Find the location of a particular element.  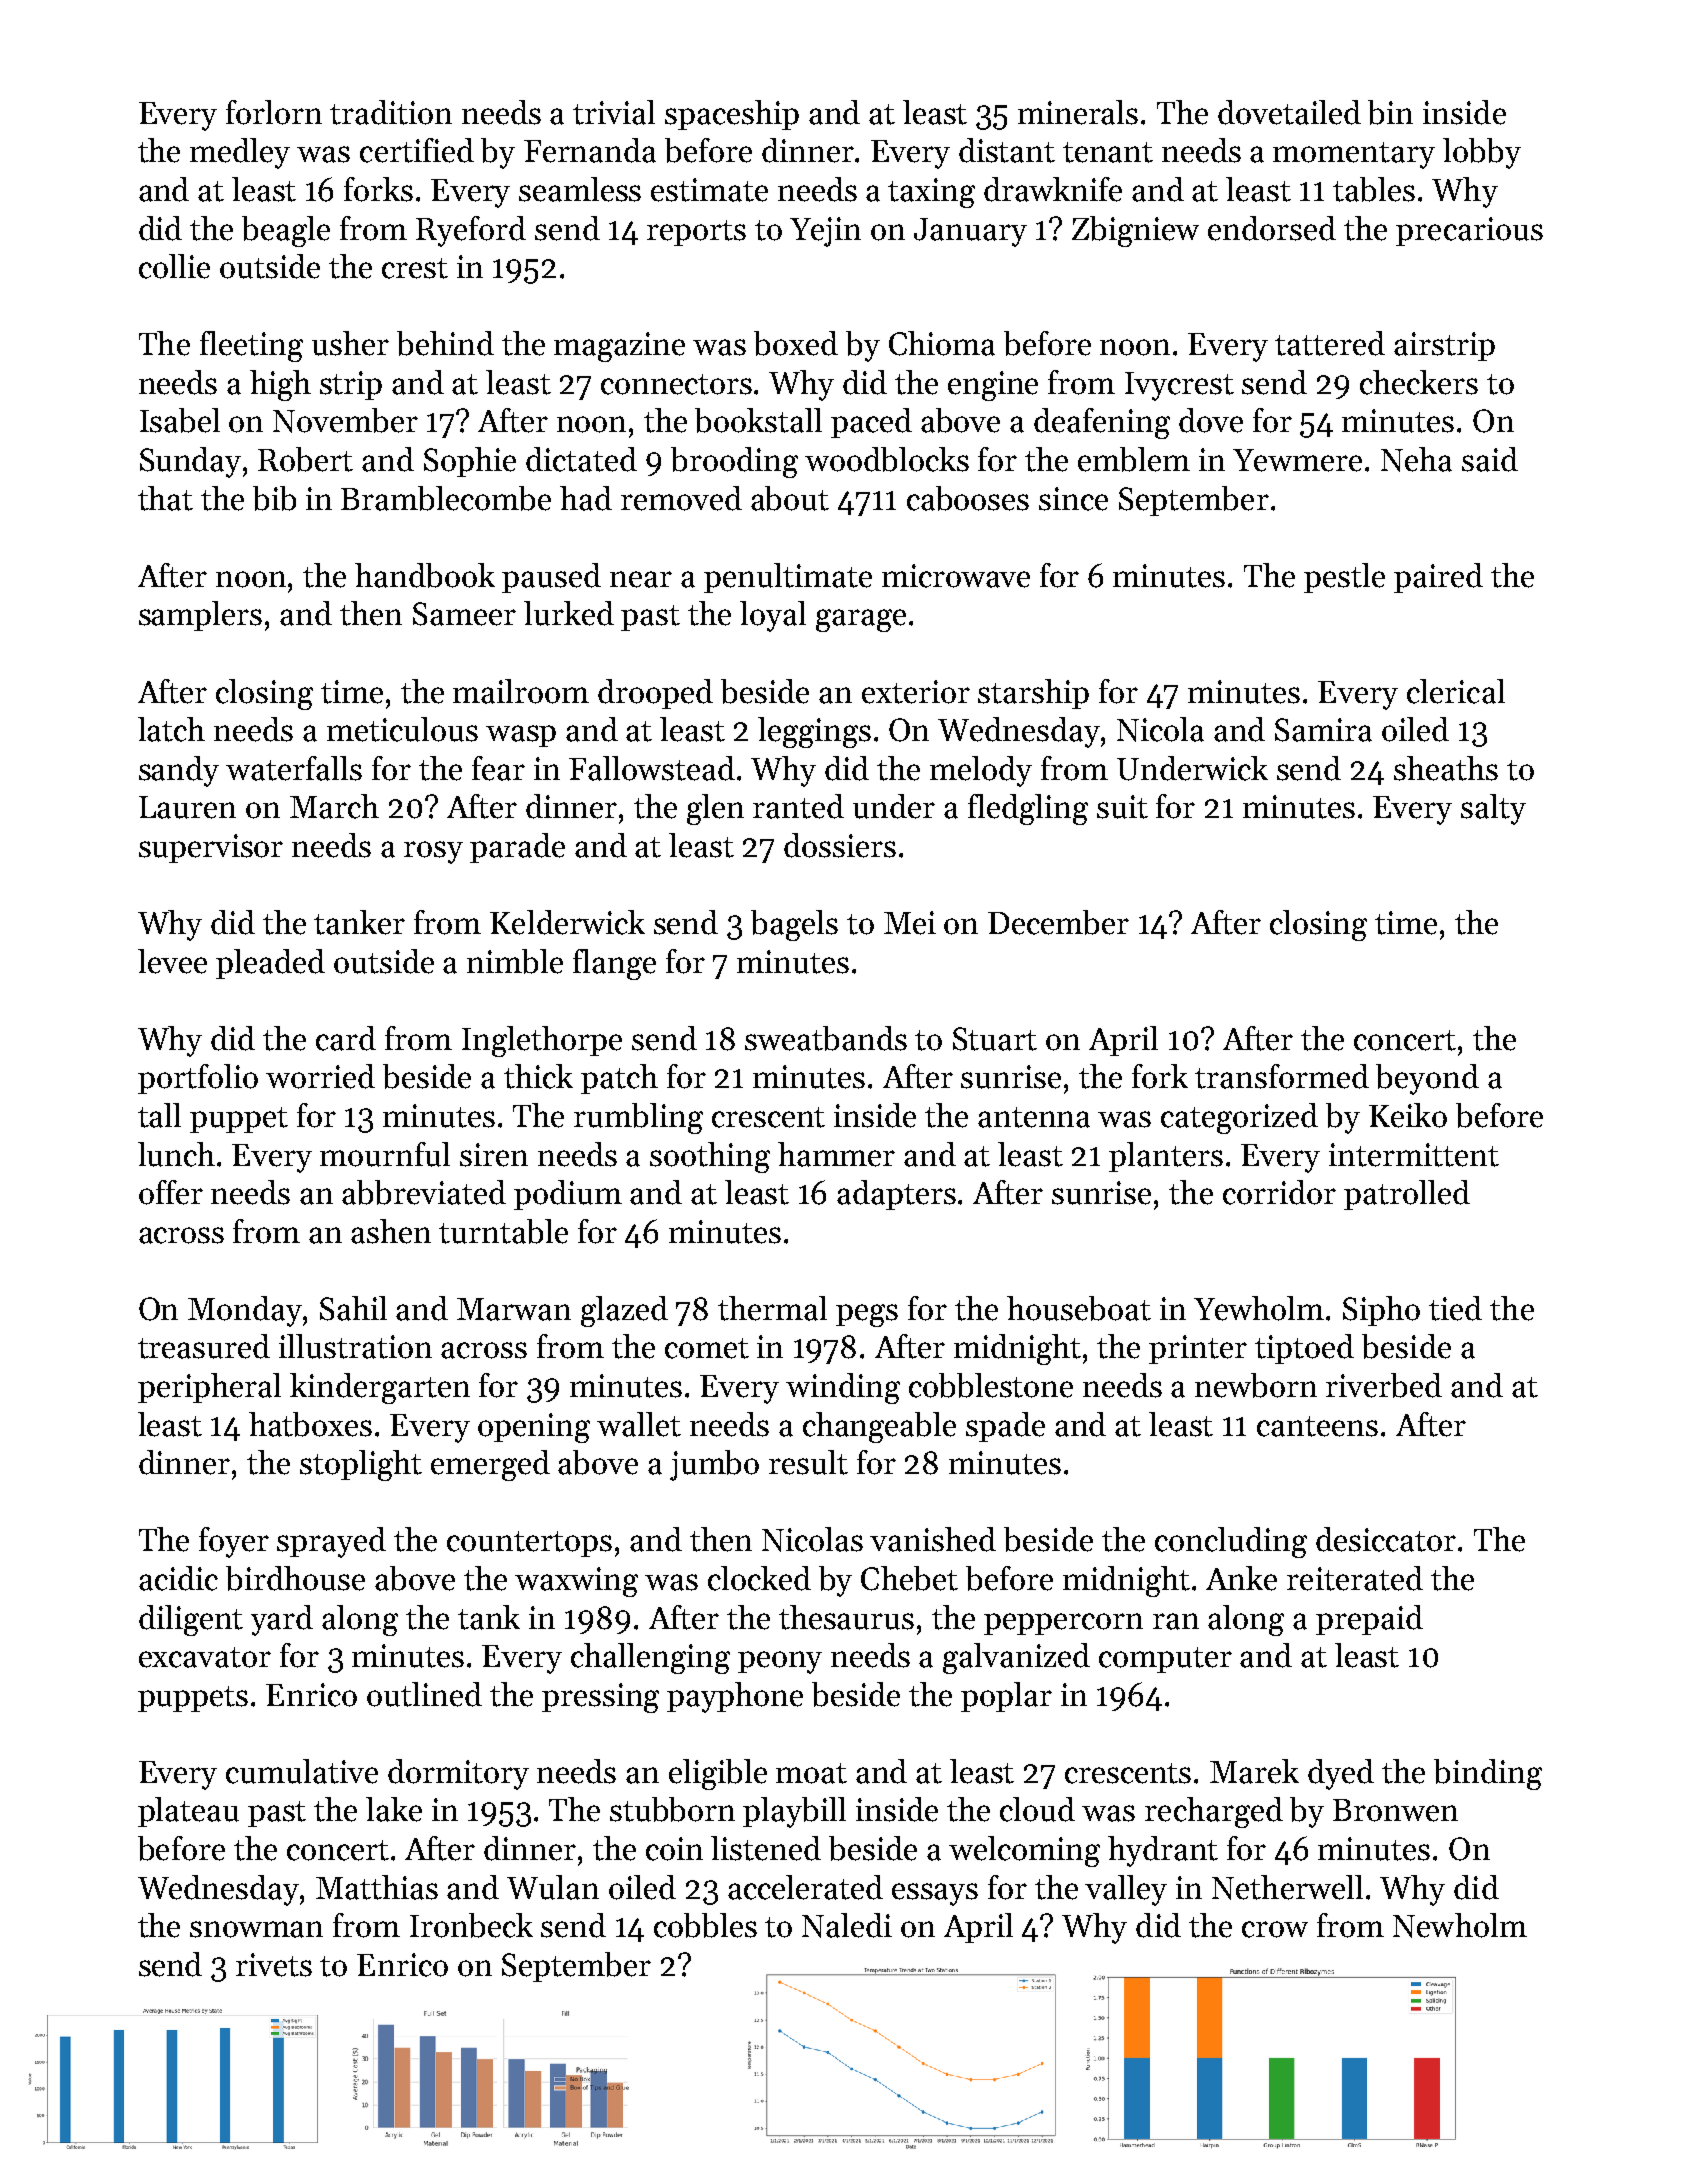

waxwing is located at coordinates (576, 1582).
